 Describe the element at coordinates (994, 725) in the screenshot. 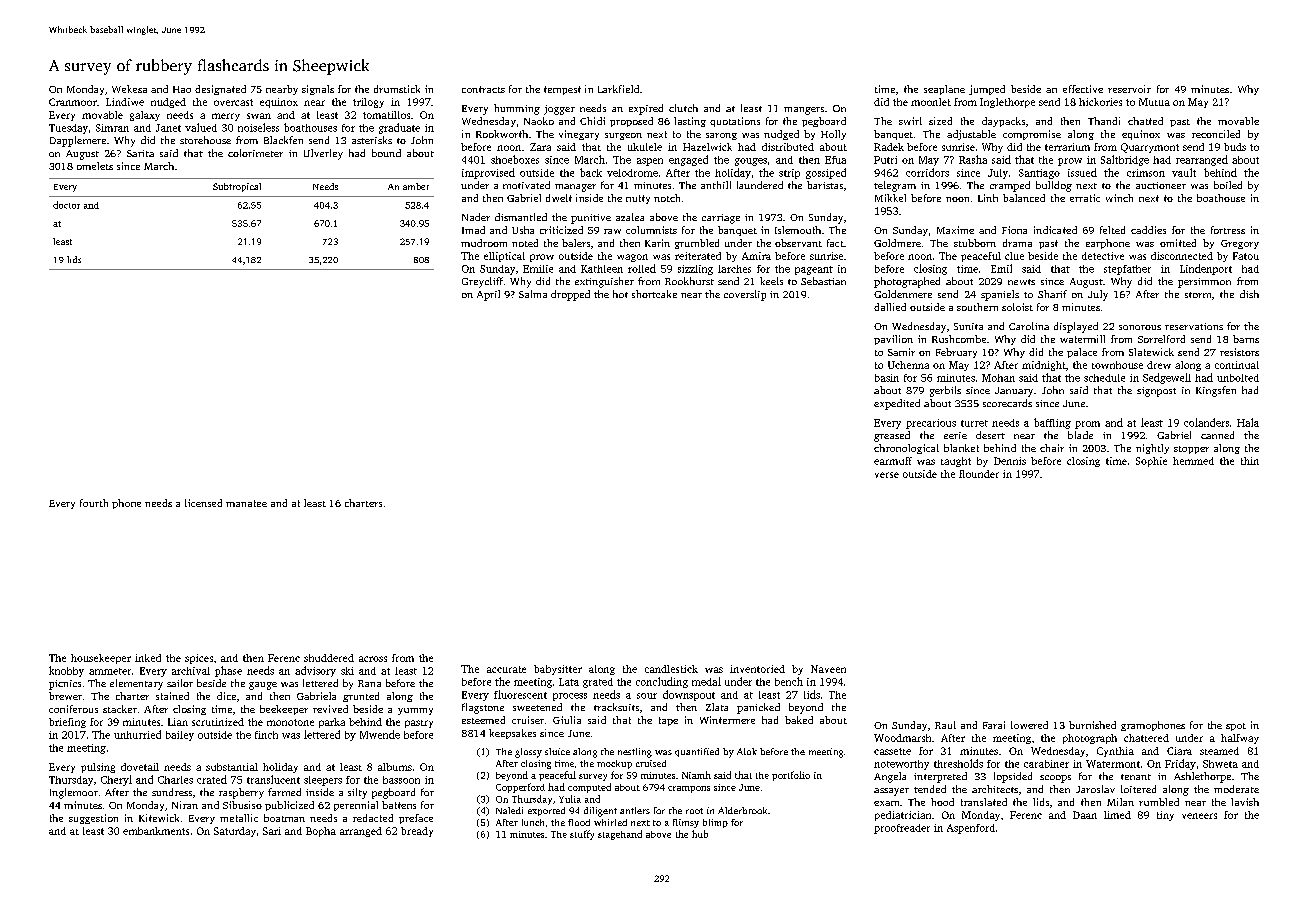

I see `Farai` at that location.
